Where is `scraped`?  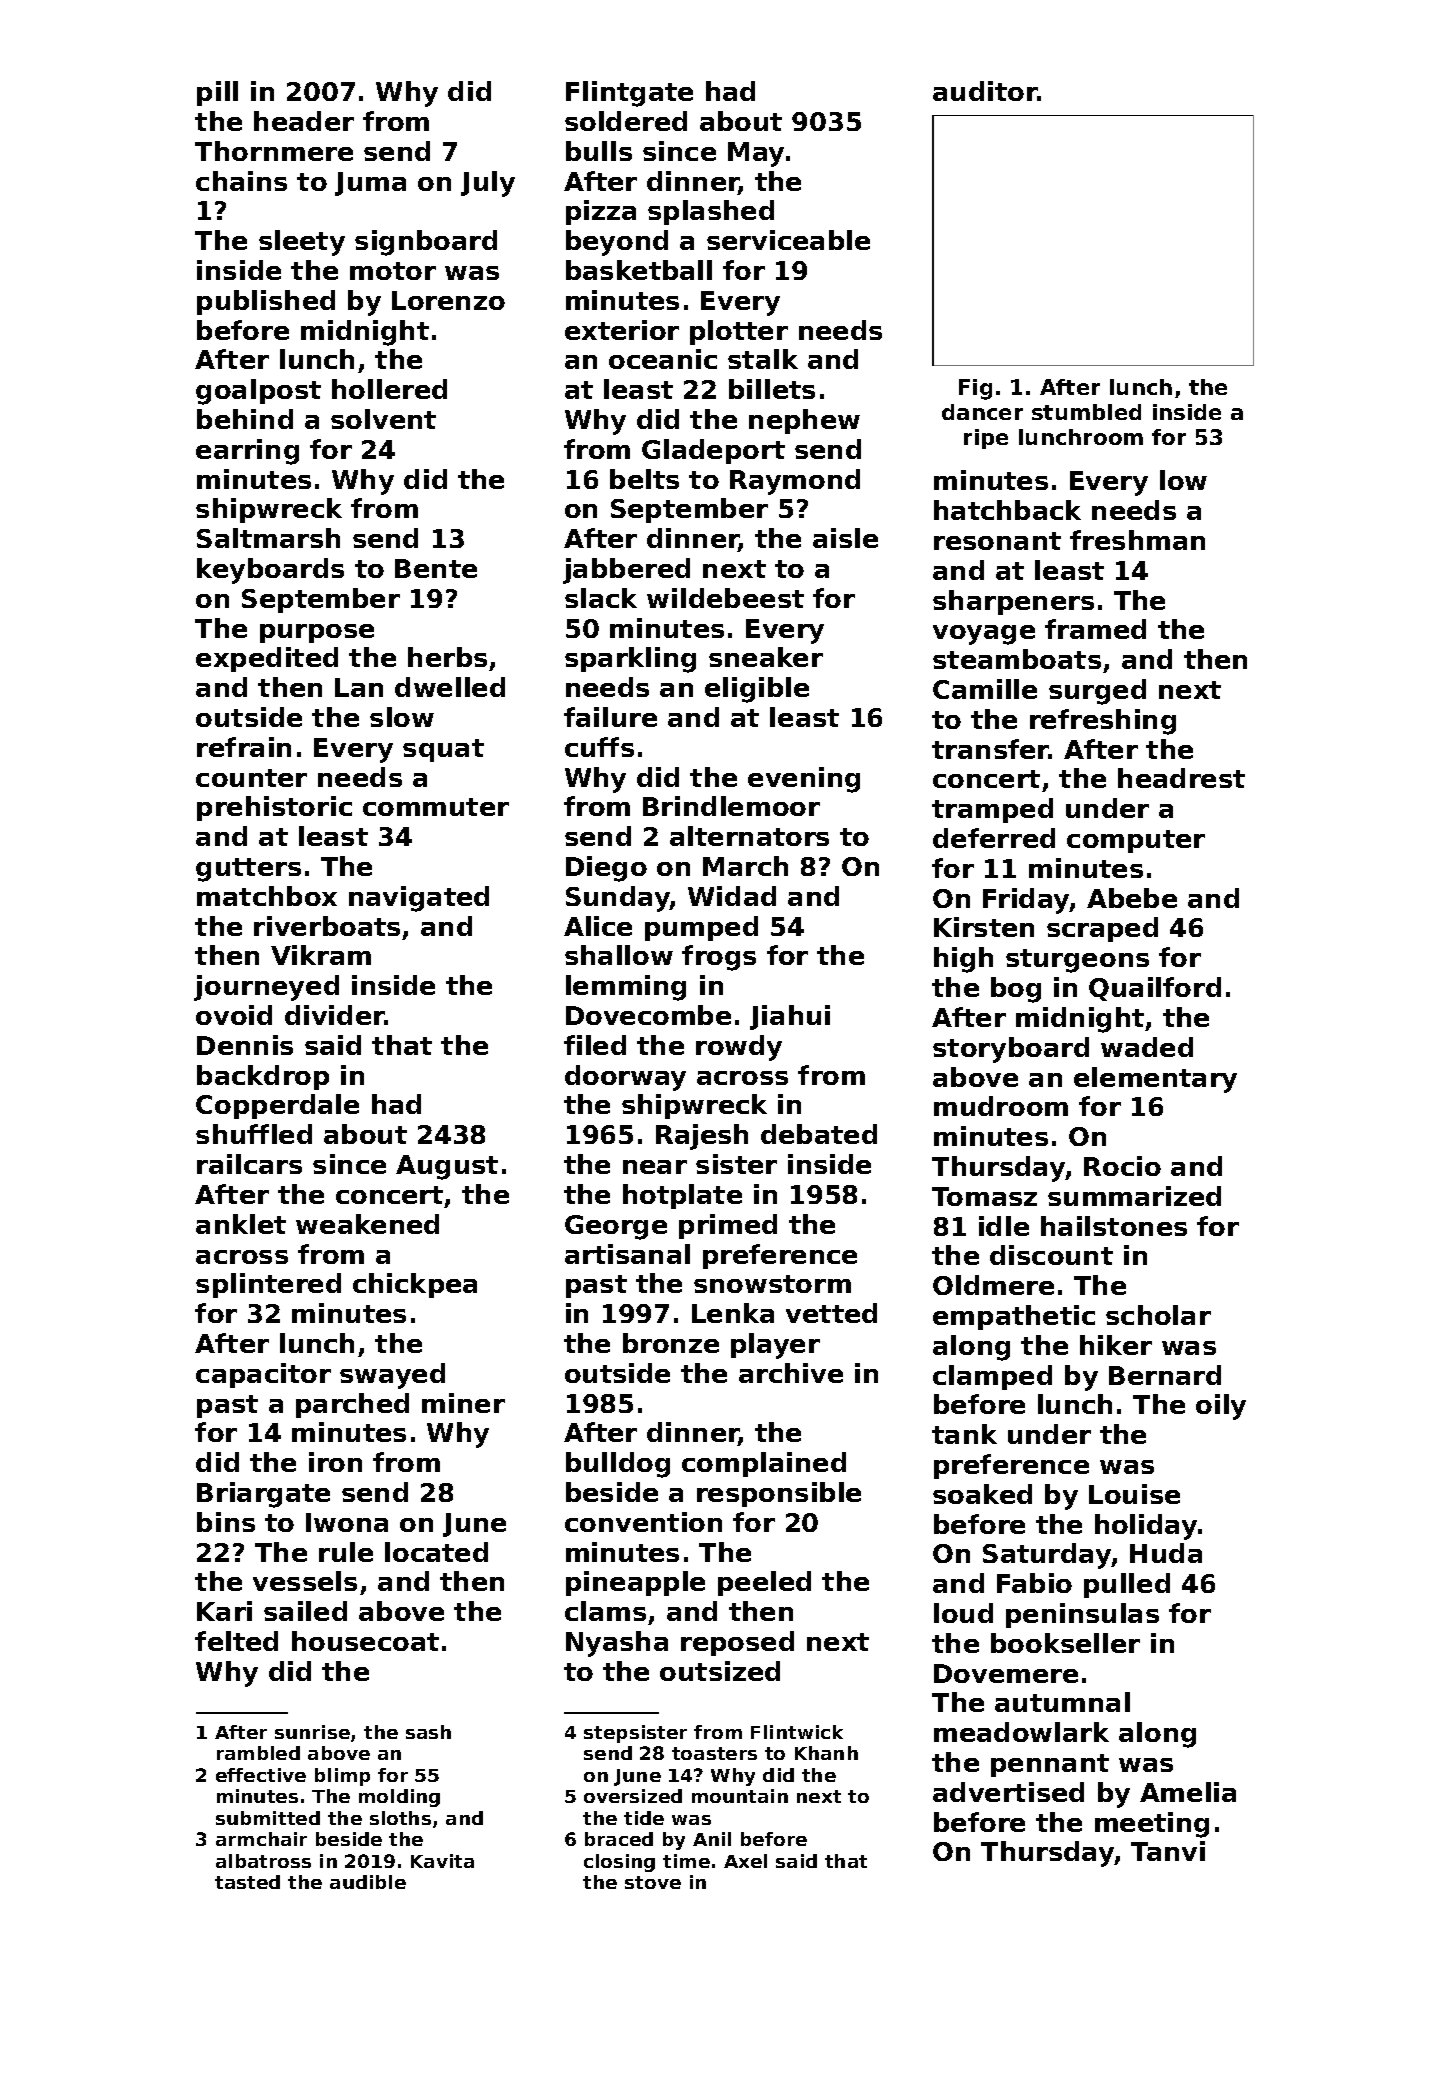
scraped is located at coordinates (1102, 929).
